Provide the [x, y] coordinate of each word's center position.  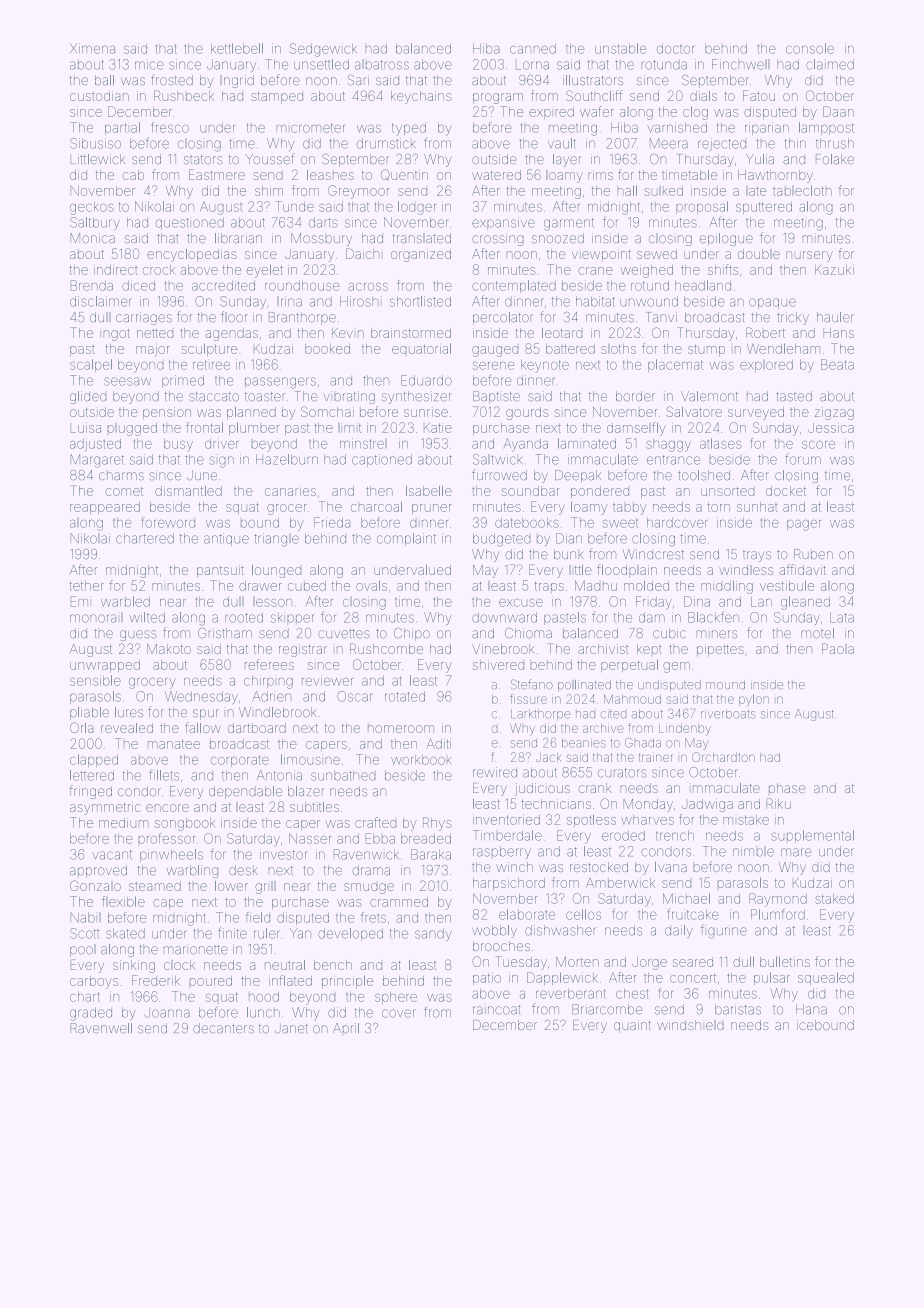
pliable [89, 713]
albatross [382, 65]
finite [232, 933]
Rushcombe [386, 648]
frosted [172, 79]
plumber [254, 429]
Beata [837, 364]
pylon [754, 700]
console [810, 48]
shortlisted [420, 301]
